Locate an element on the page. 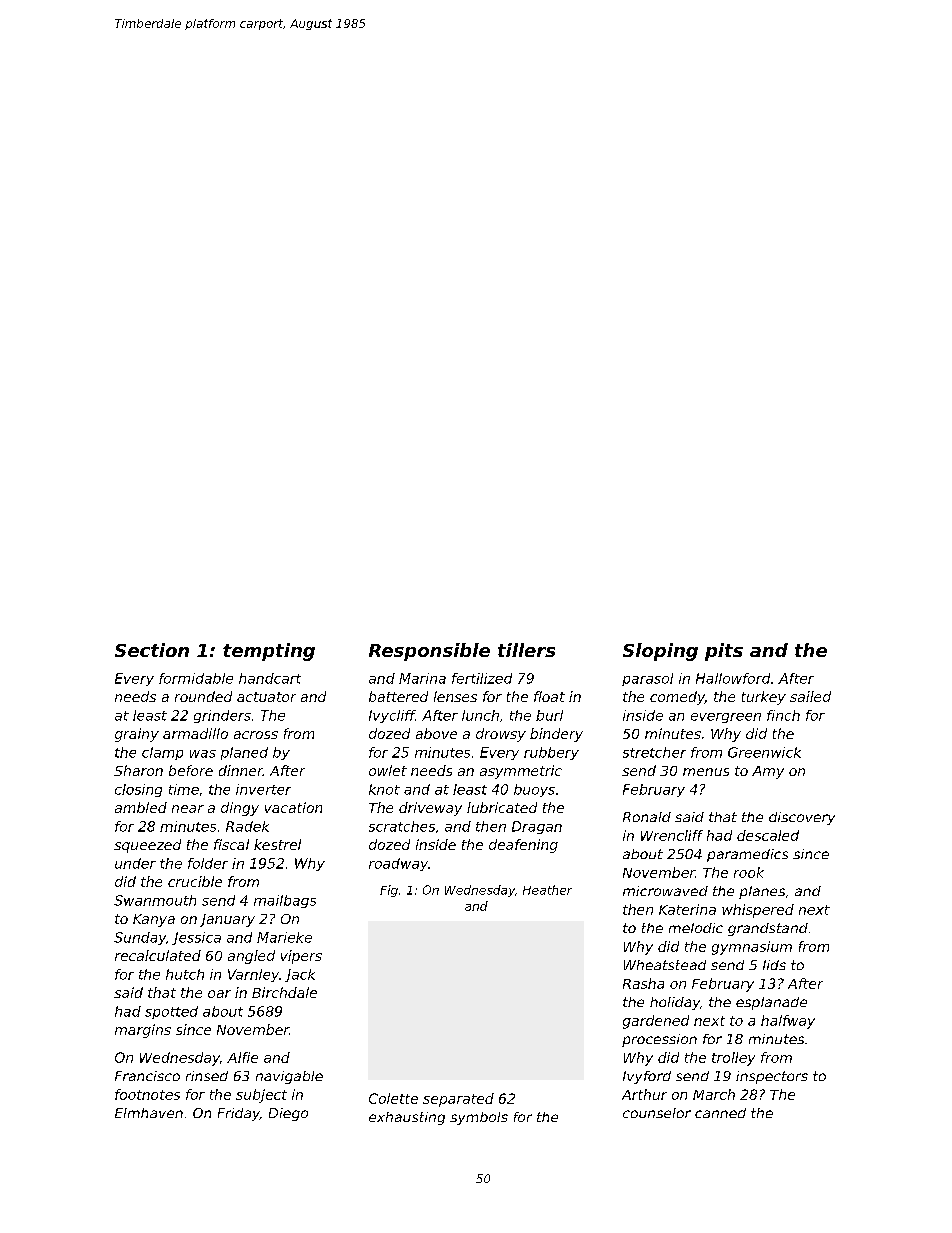  melodic is located at coordinates (696, 928).
